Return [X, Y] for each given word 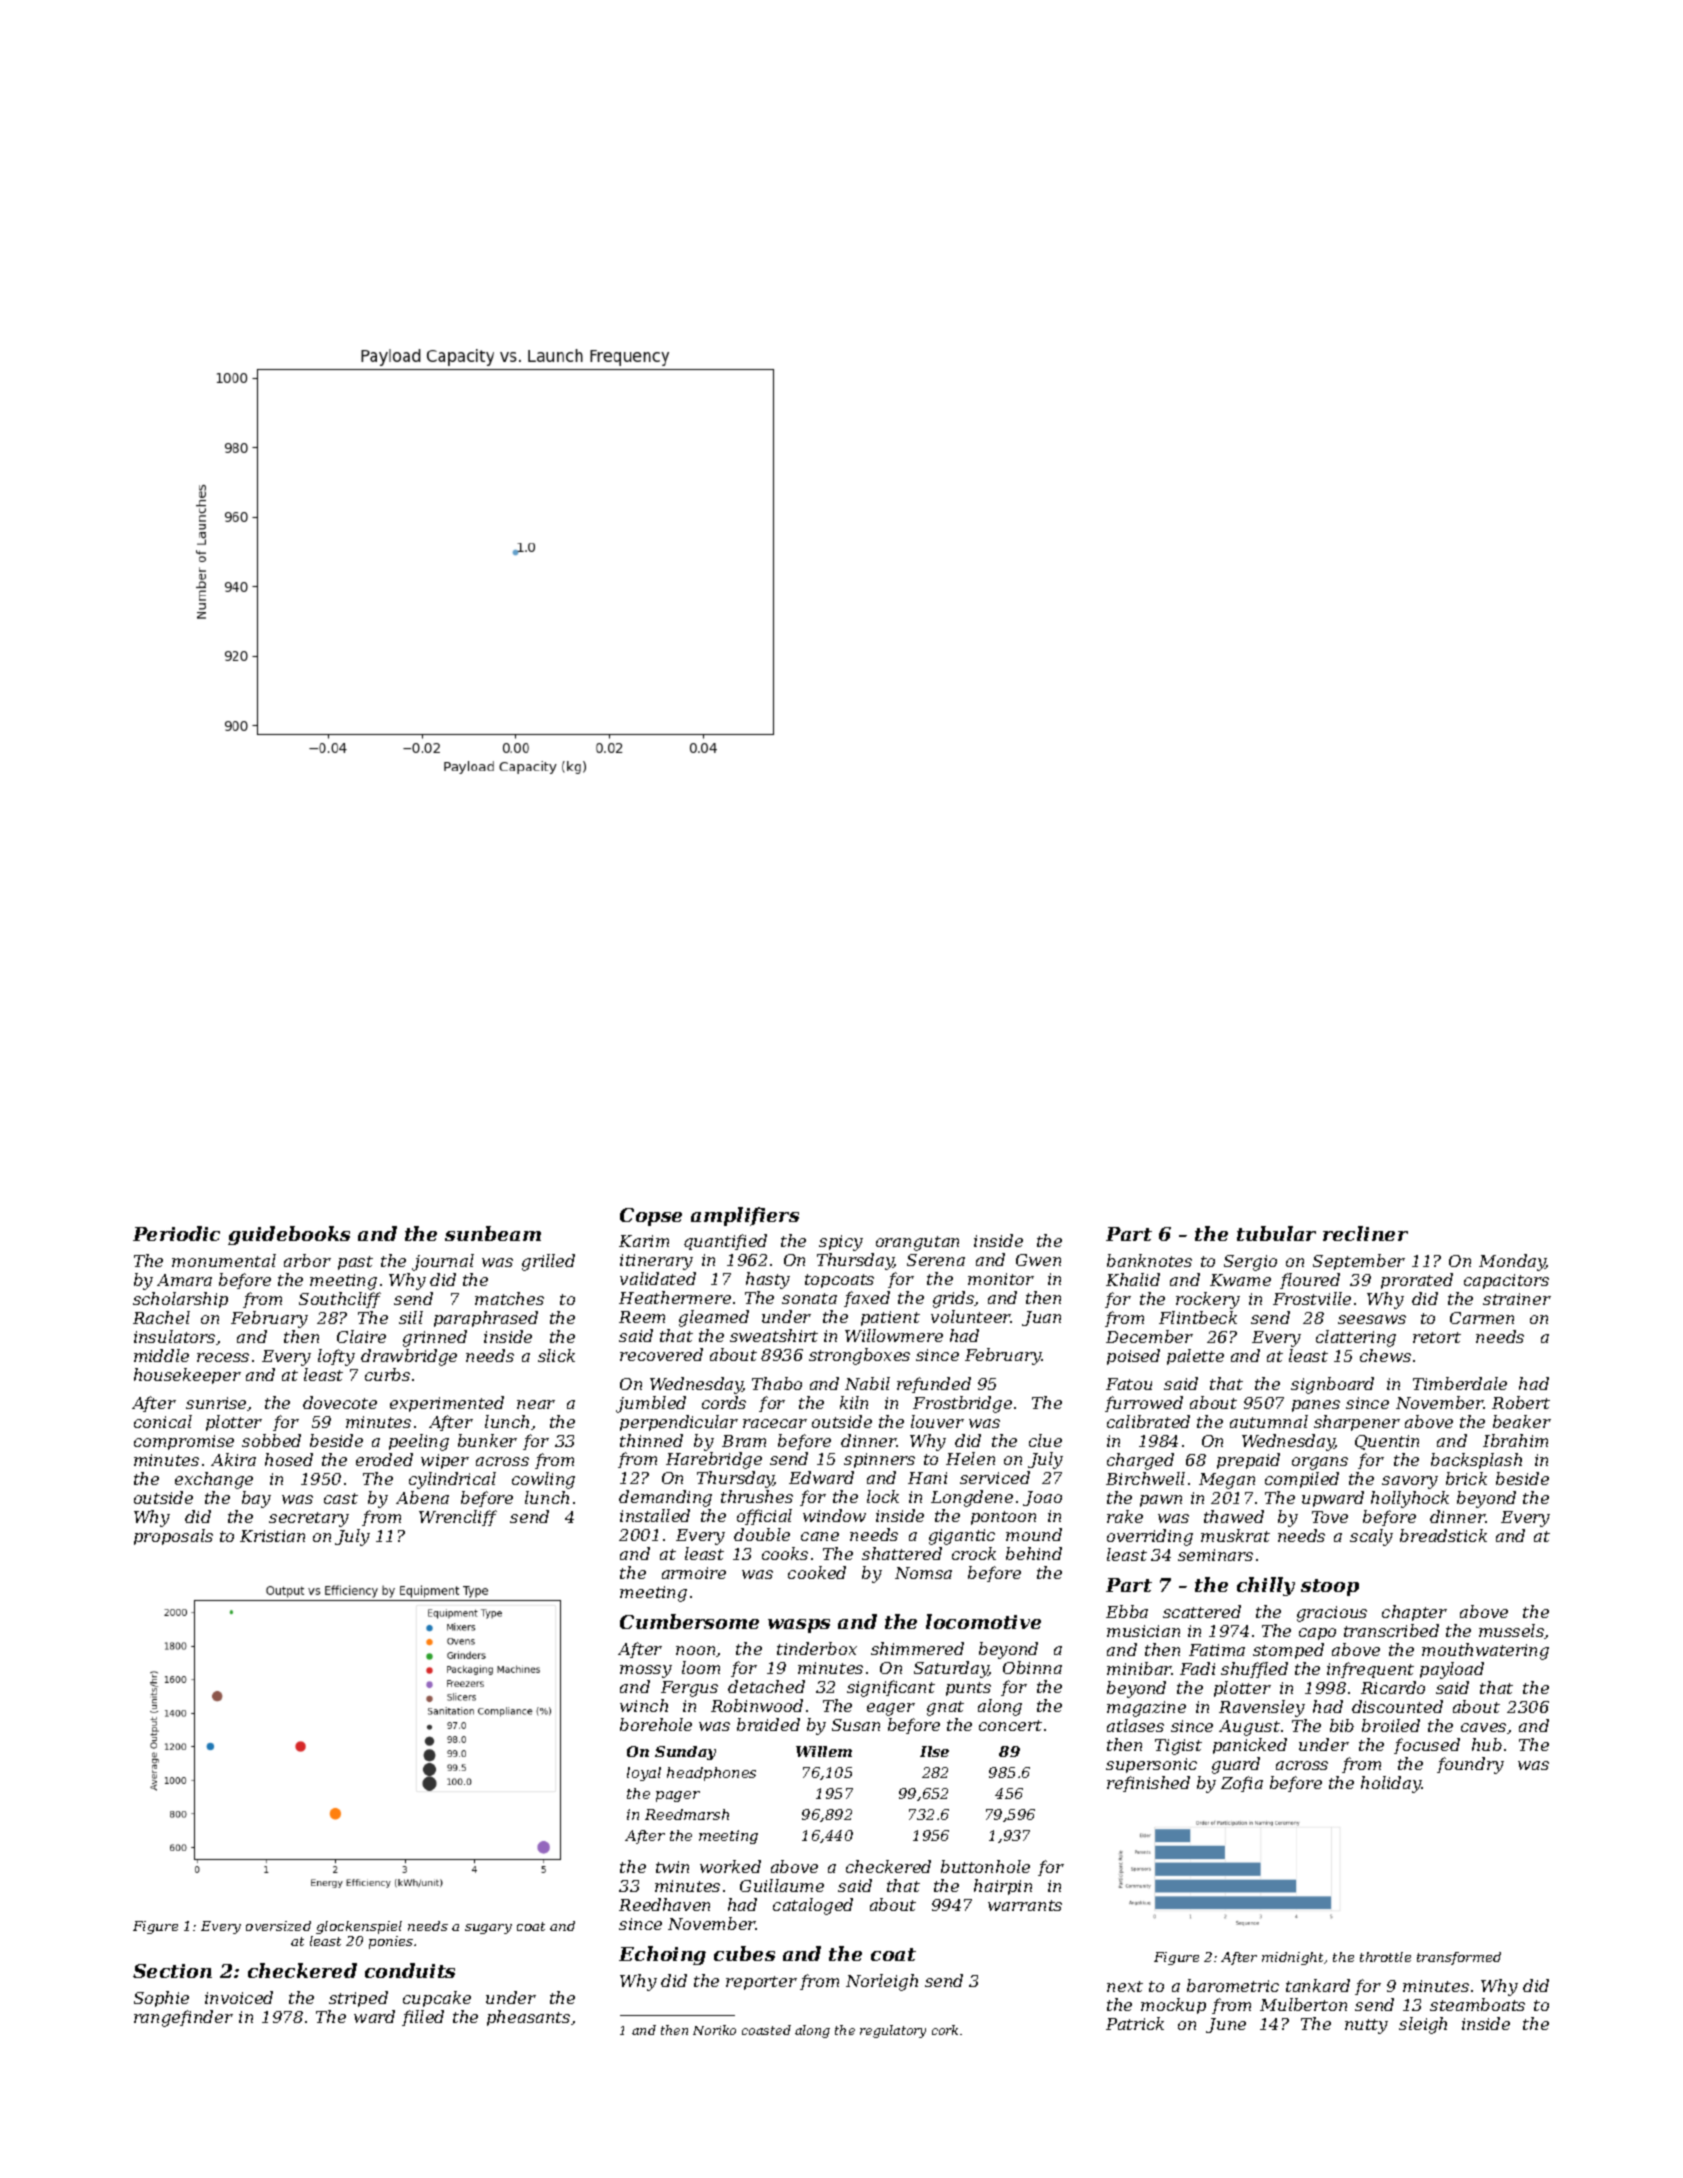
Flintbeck [1198, 1317]
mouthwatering [1485, 1651]
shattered [902, 1553]
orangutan [917, 1243]
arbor [307, 1260]
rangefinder [183, 2018]
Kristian [272, 1536]
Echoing [662, 1955]
